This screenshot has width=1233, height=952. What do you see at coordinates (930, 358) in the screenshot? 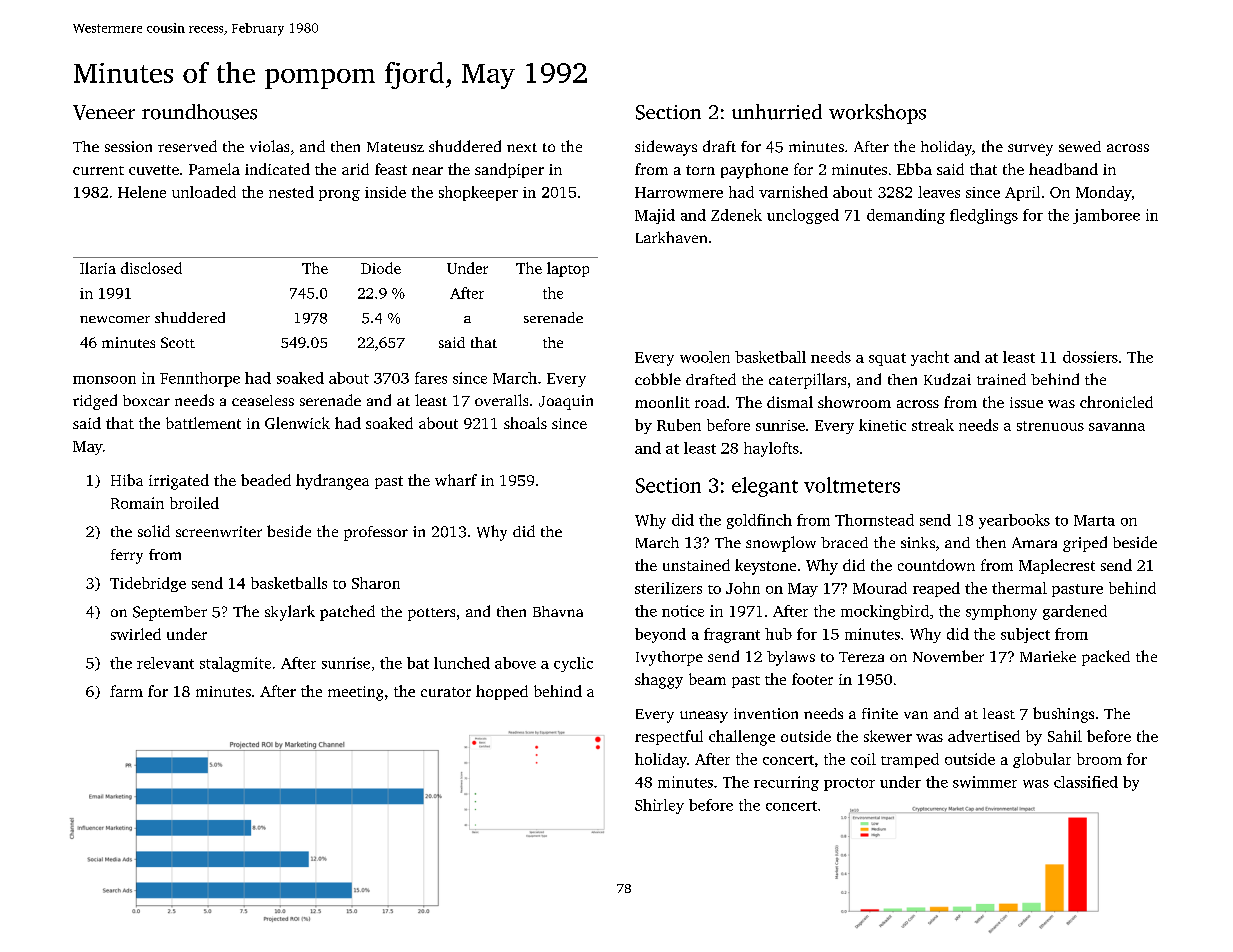
I see `yacht` at bounding box center [930, 358].
